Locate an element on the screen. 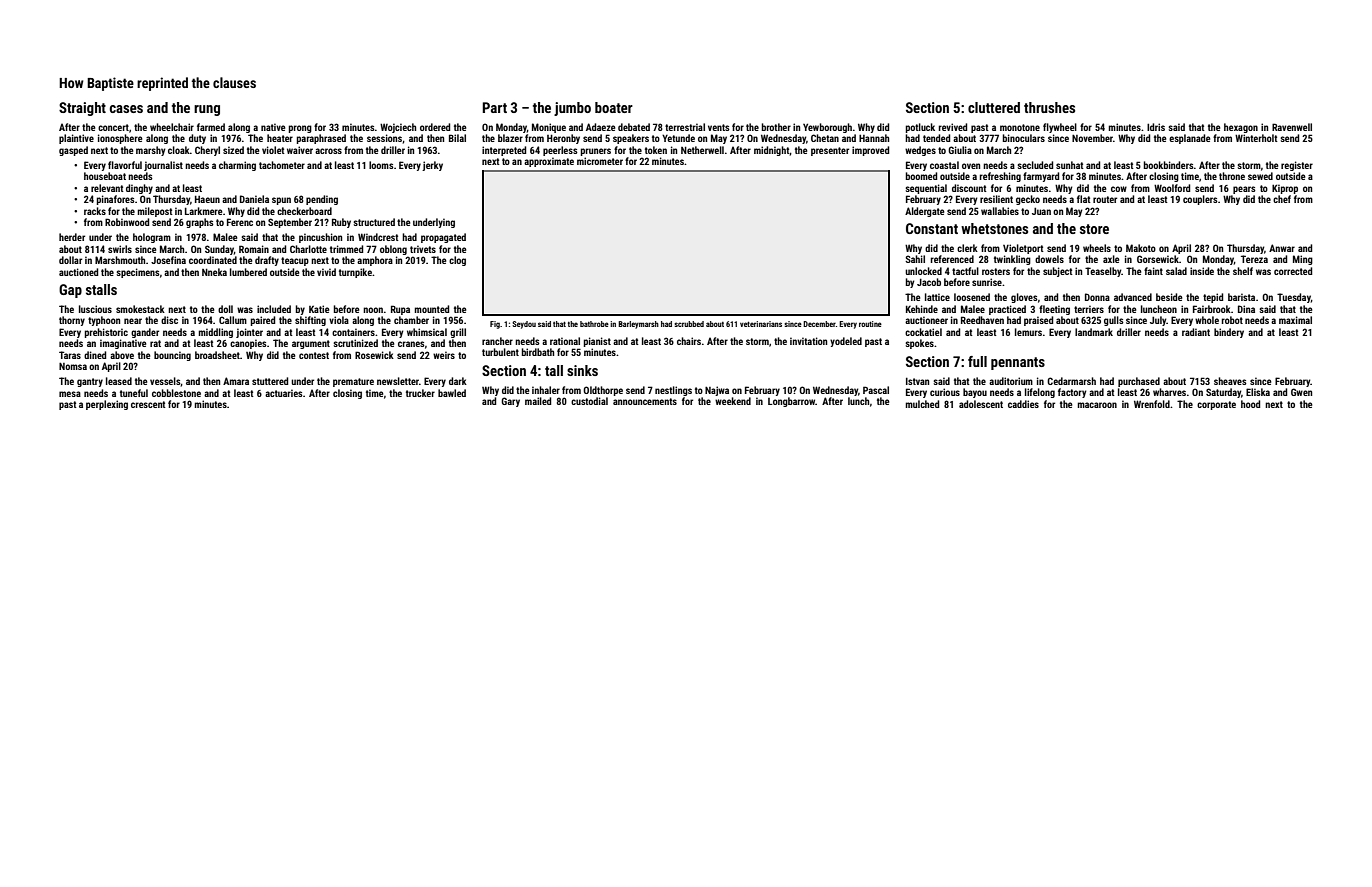  hexagon is located at coordinates (1241, 128).
